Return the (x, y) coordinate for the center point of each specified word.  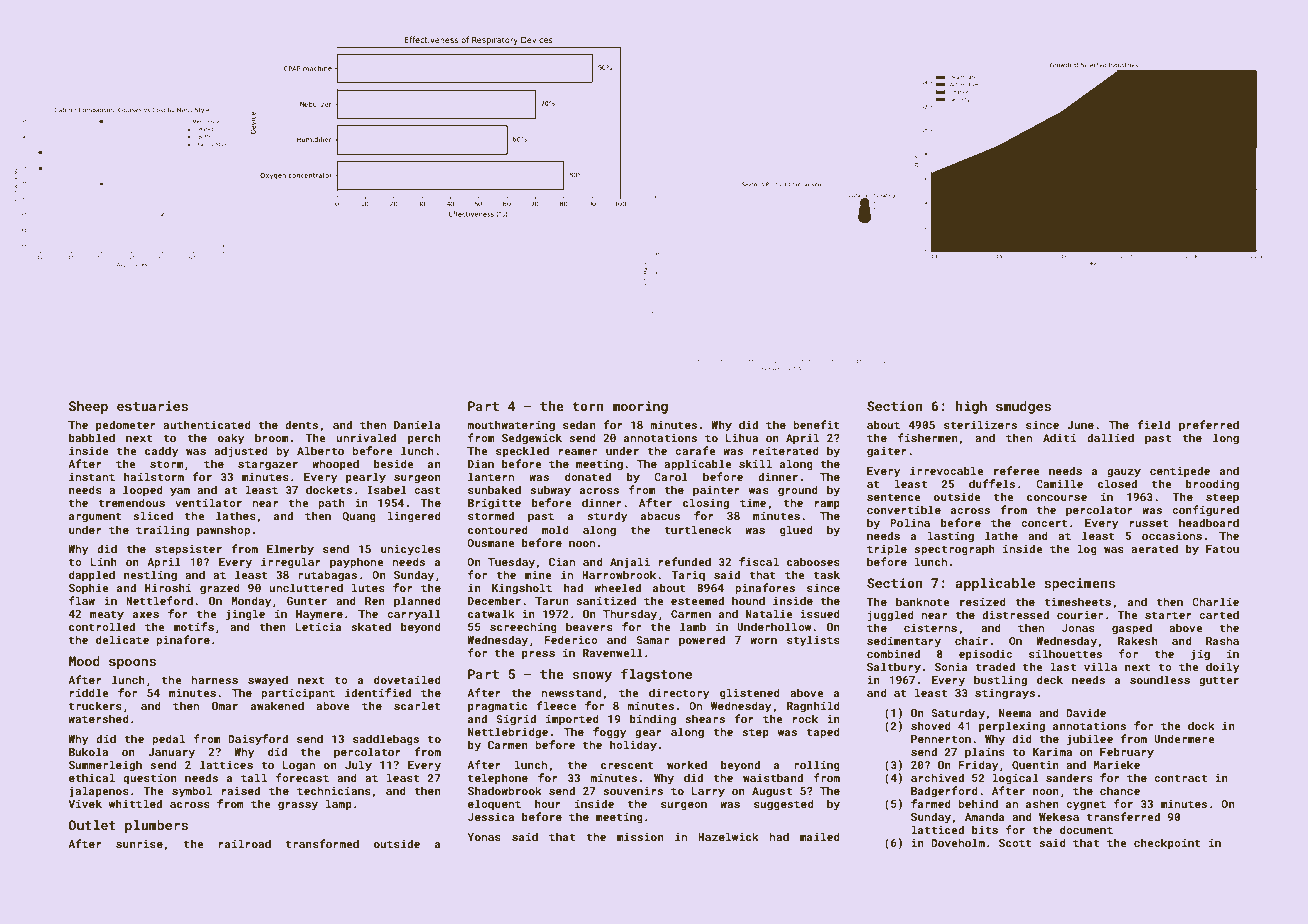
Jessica (491, 817)
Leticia (318, 627)
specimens (1080, 584)
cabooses (813, 561)
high (971, 407)
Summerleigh (105, 766)
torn (588, 406)
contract (1180, 778)
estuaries (152, 406)
